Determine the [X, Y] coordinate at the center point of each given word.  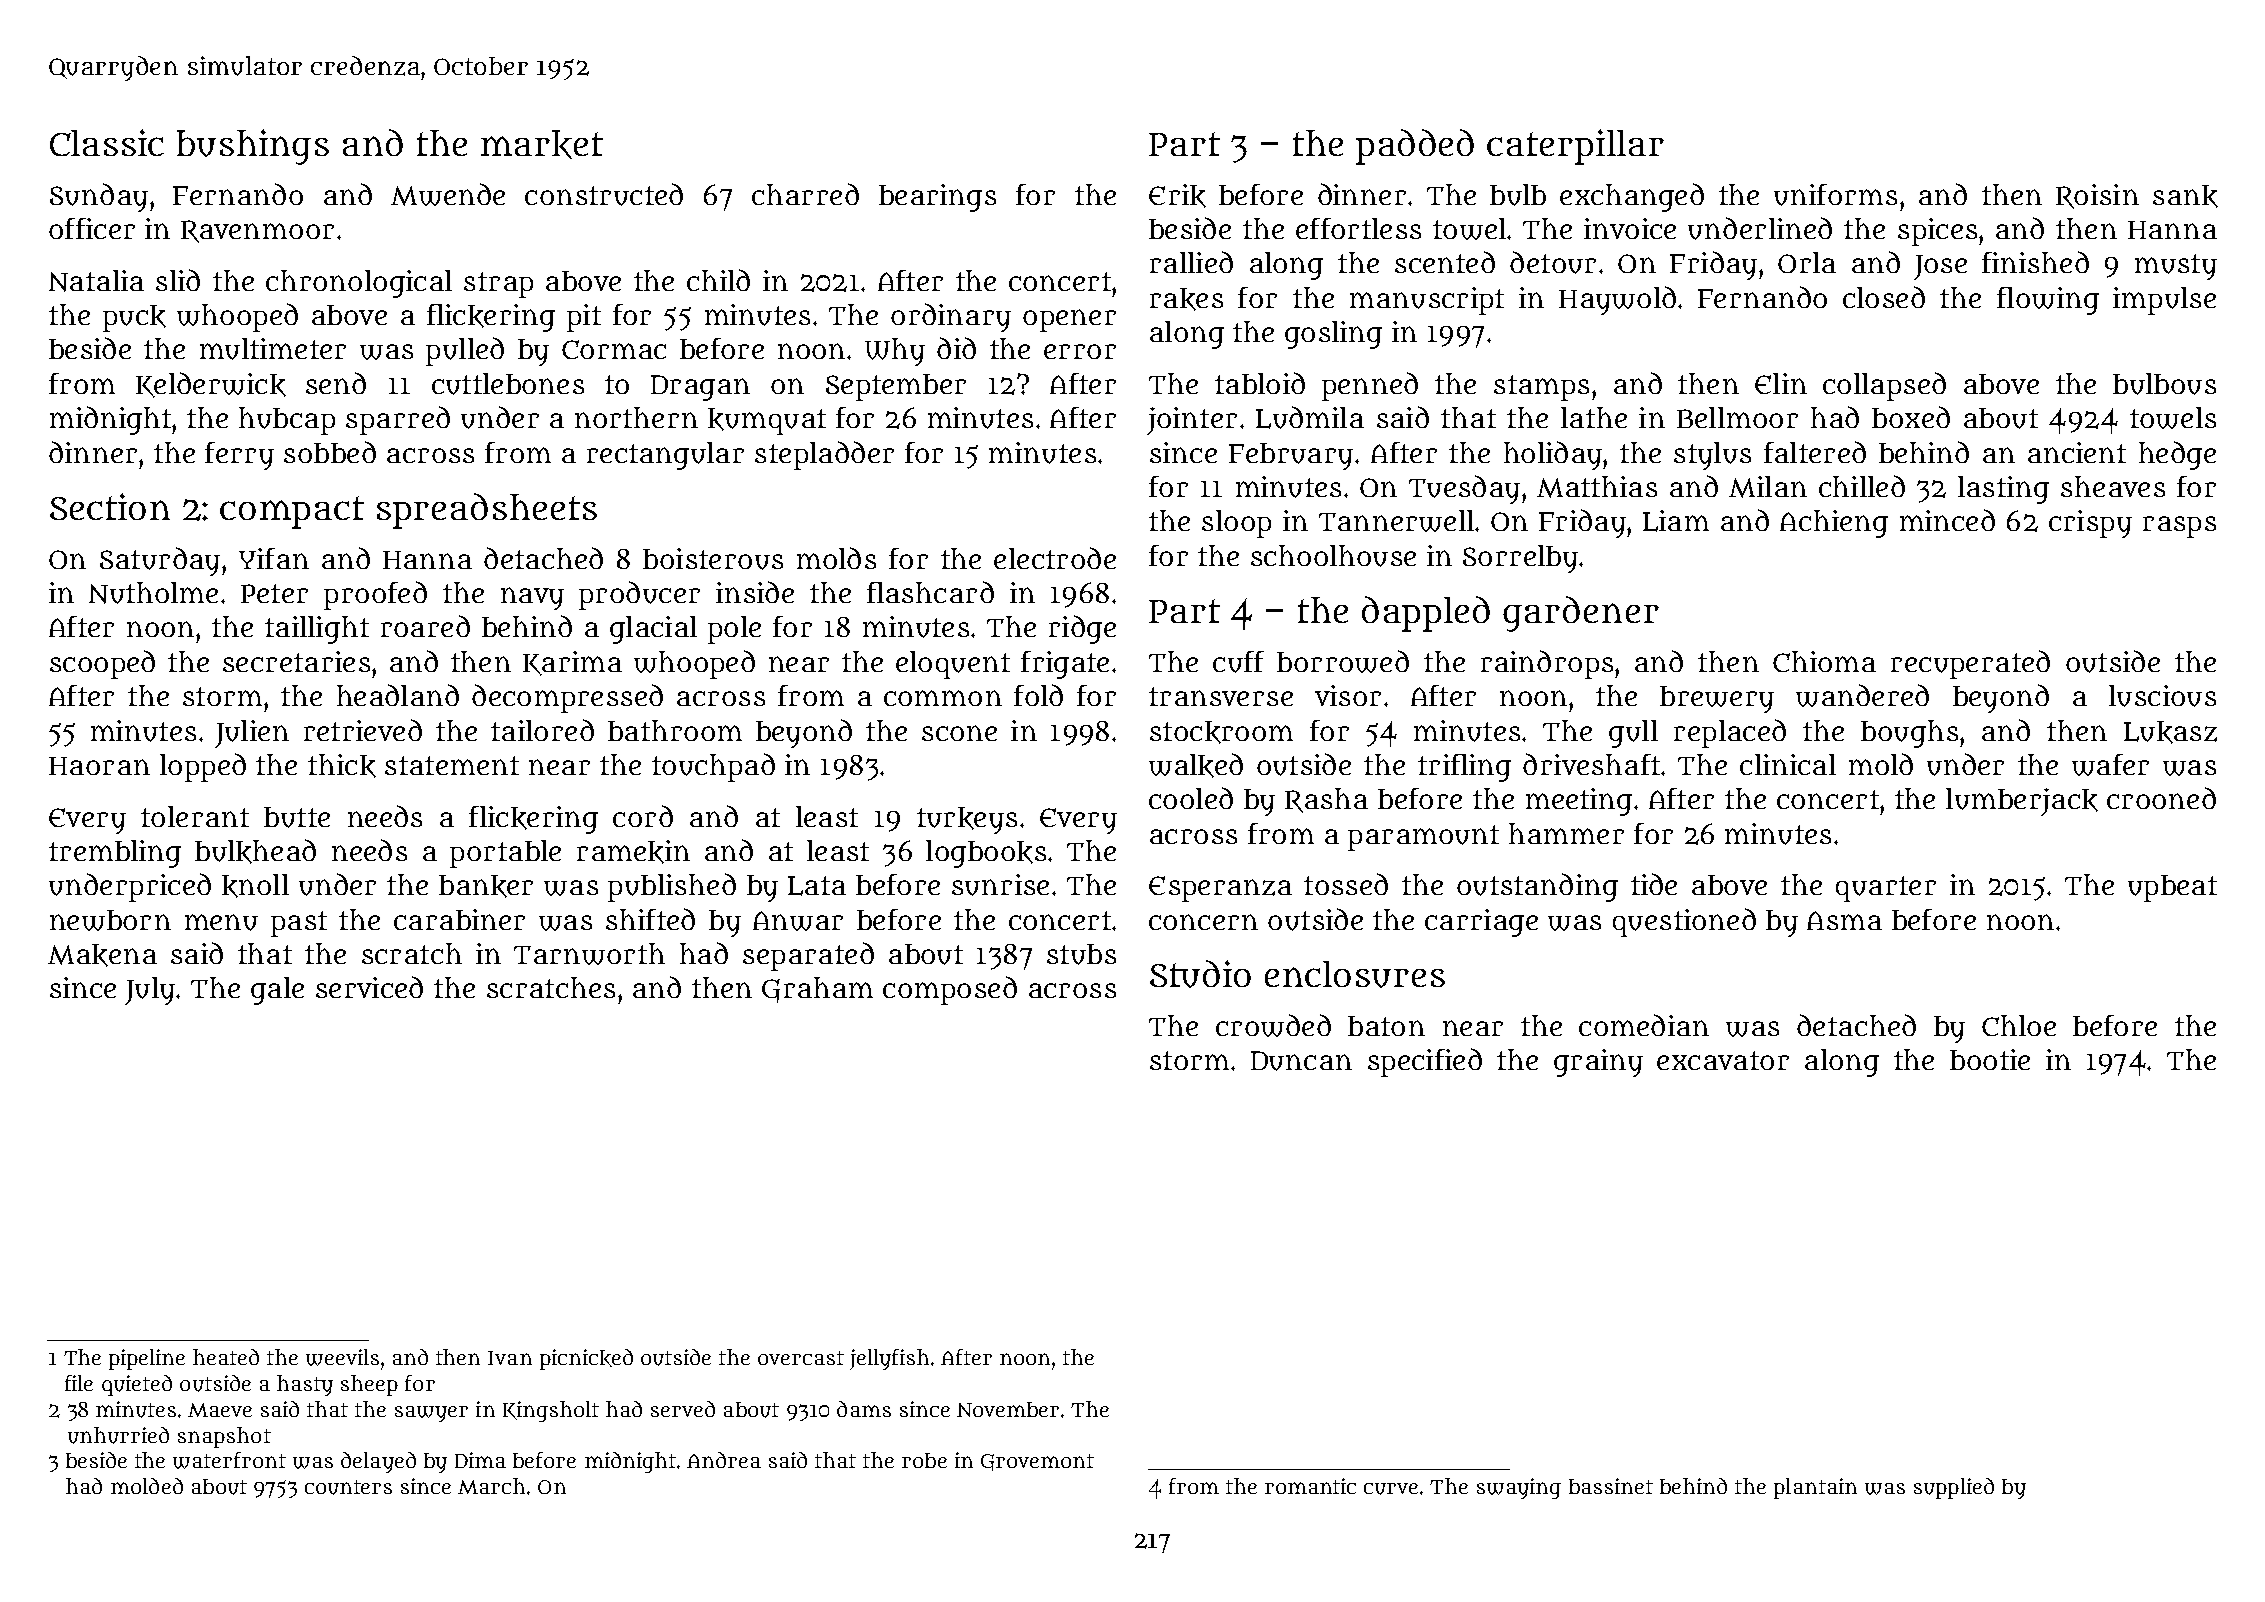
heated [226, 1357]
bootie [1990, 1059]
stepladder [824, 455]
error [1080, 351]
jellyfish [889, 1359]
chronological [359, 284]
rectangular [665, 456]
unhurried [118, 1435]
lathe [1594, 417]
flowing [2048, 301]
